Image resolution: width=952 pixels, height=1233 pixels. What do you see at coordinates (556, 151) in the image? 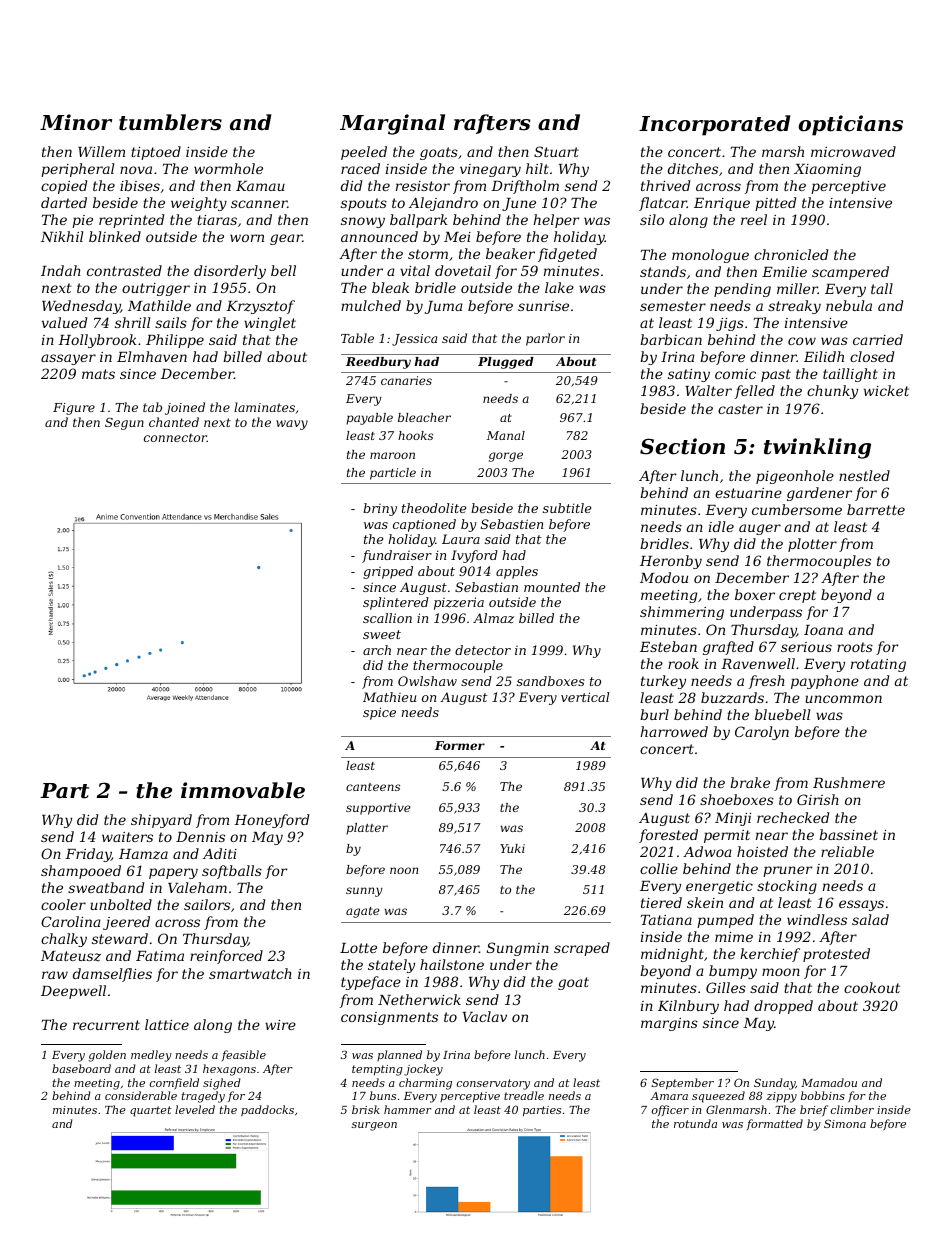
I see `Stuart` at bounding box center [556, 151].
